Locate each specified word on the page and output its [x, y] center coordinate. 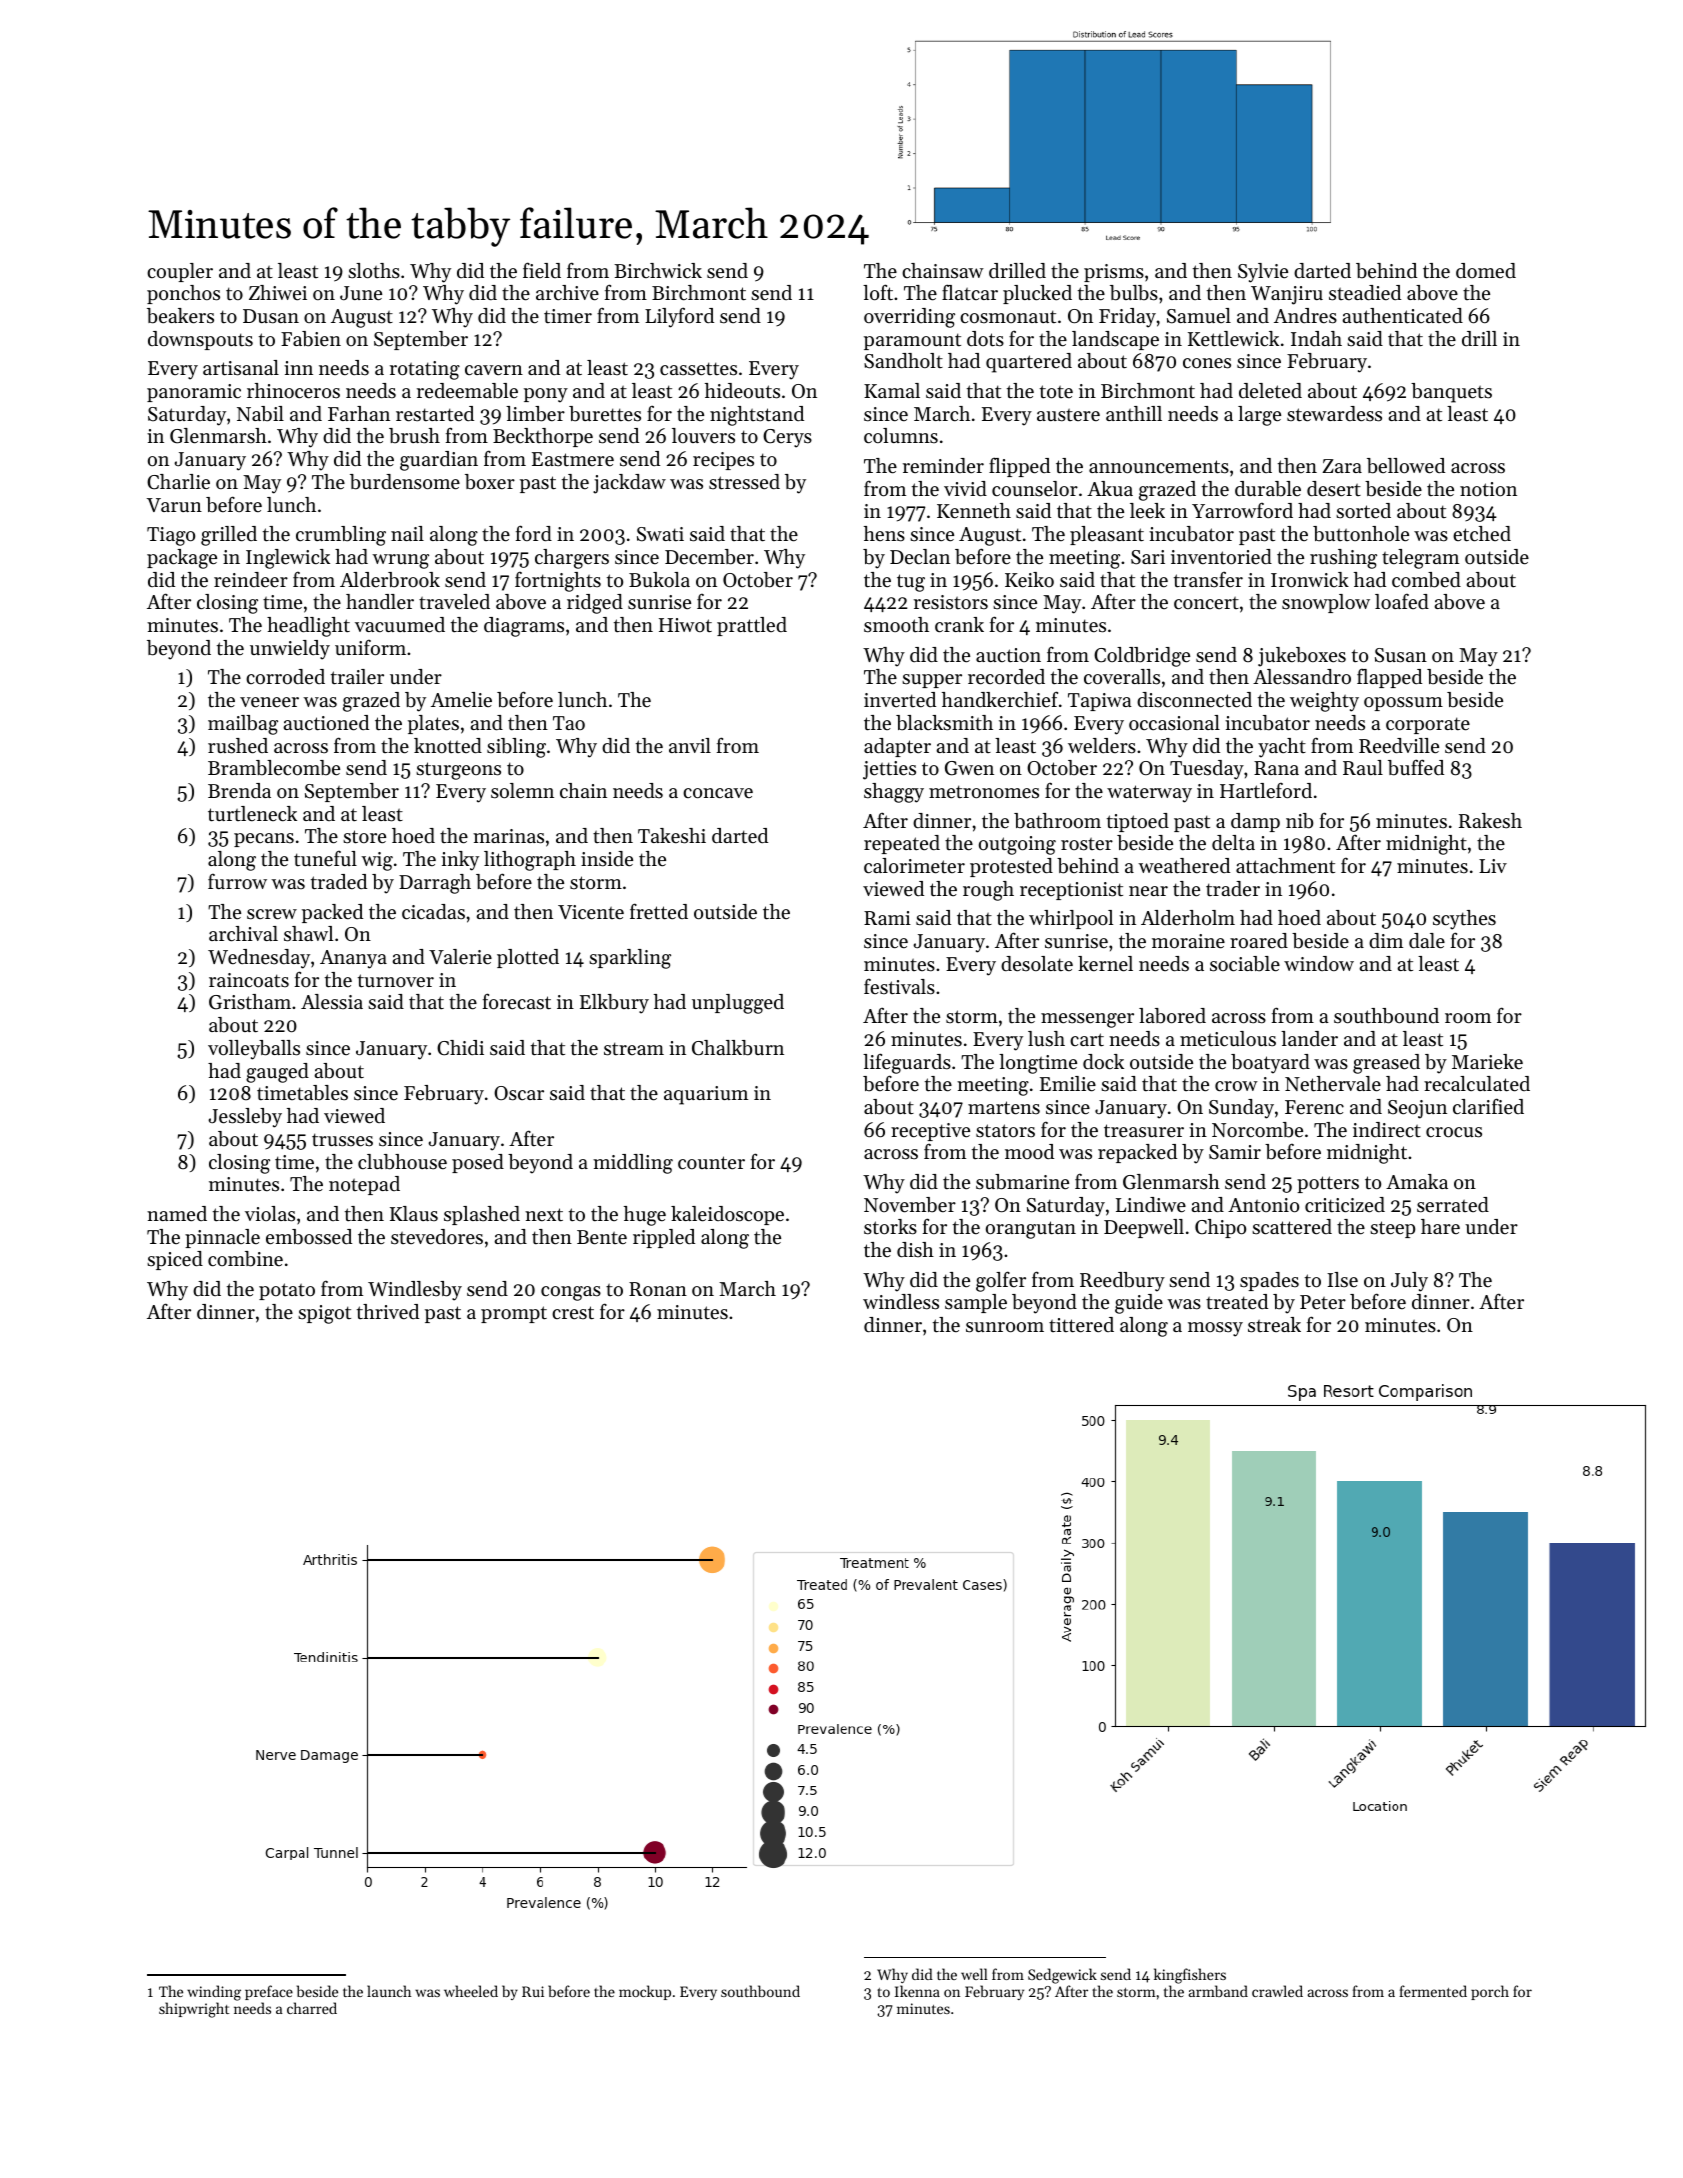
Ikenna [917, 1991]
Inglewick [288, 559]
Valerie [460, 957]
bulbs [1134, 293]
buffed [1416, 767]
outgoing [1017, 845]
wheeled [471, 1991]
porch [1490, 1992]
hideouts [742, 391]
